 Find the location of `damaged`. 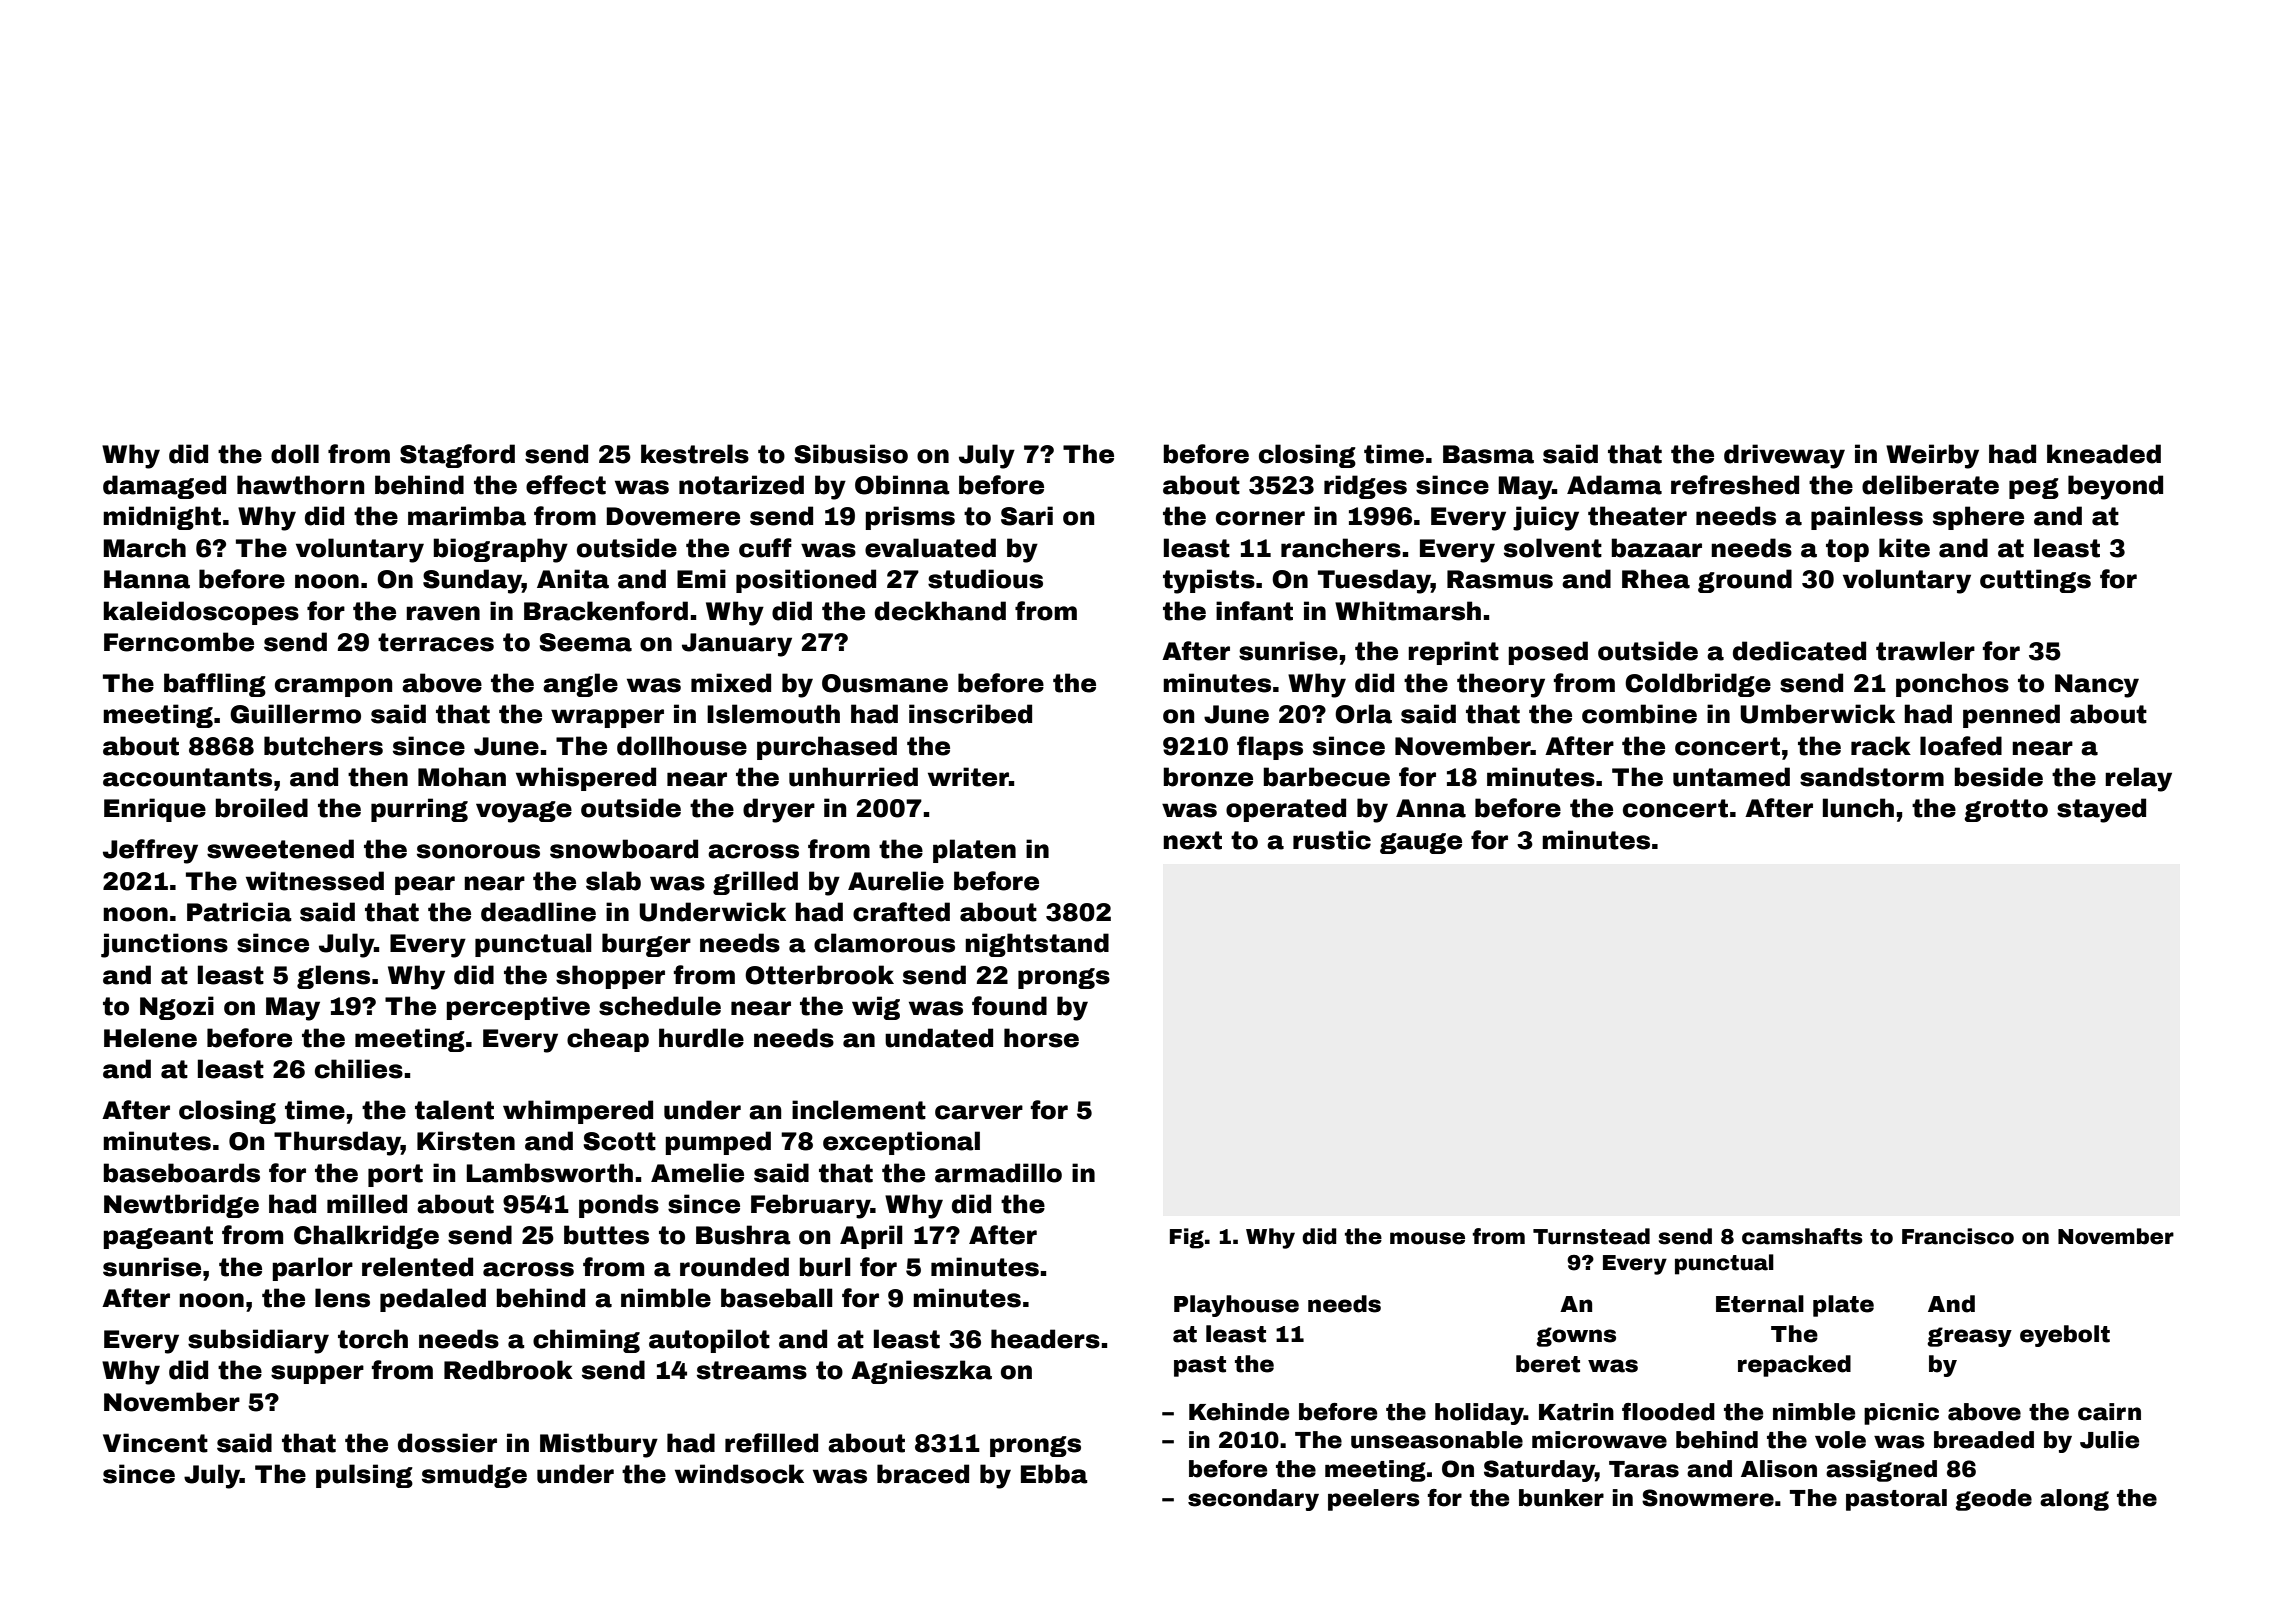

damaged is located at coordinates (164, 487).
